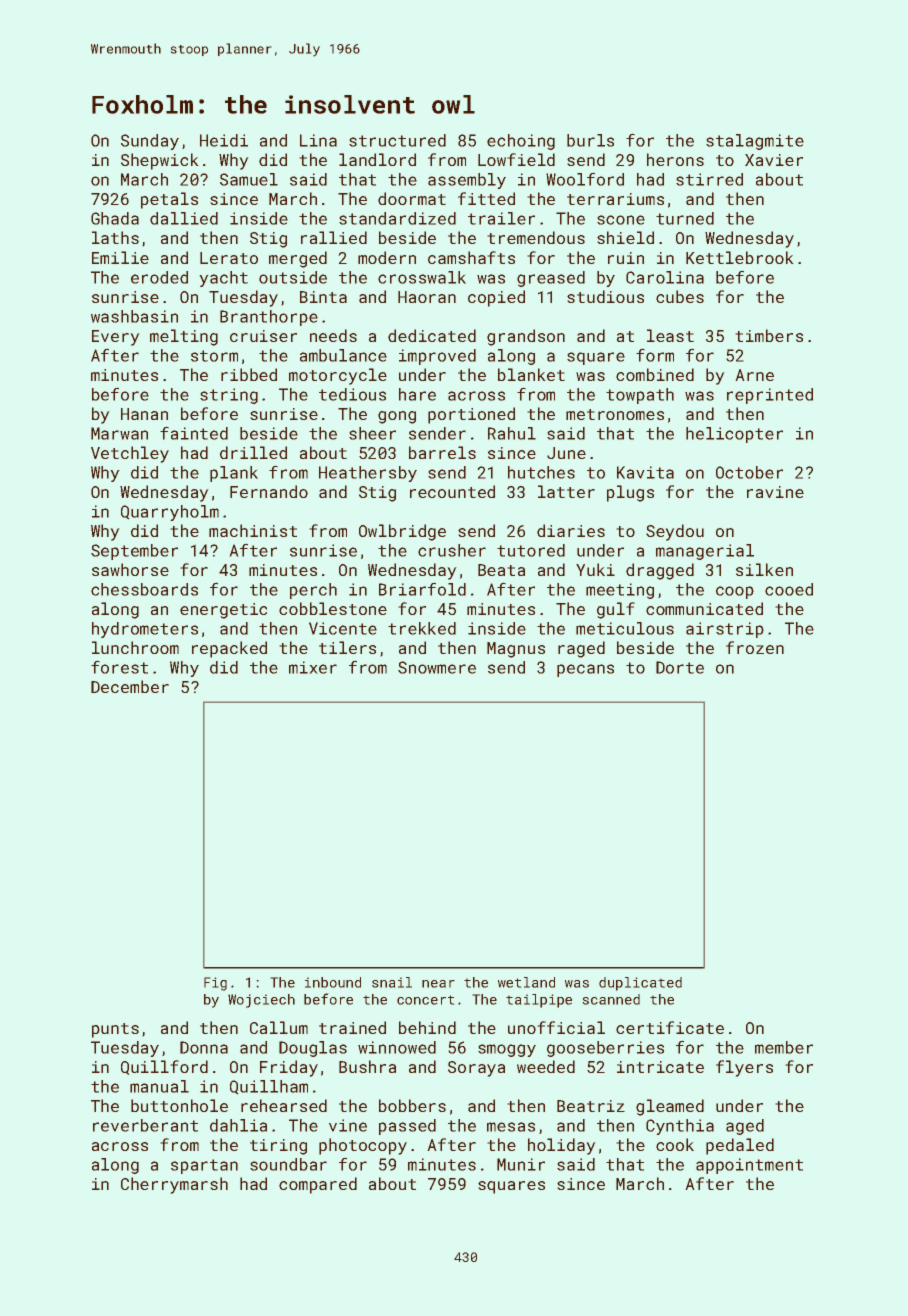  Describe the element at coordinates (670, 335) in the screenshot. I see `least` at that location.
